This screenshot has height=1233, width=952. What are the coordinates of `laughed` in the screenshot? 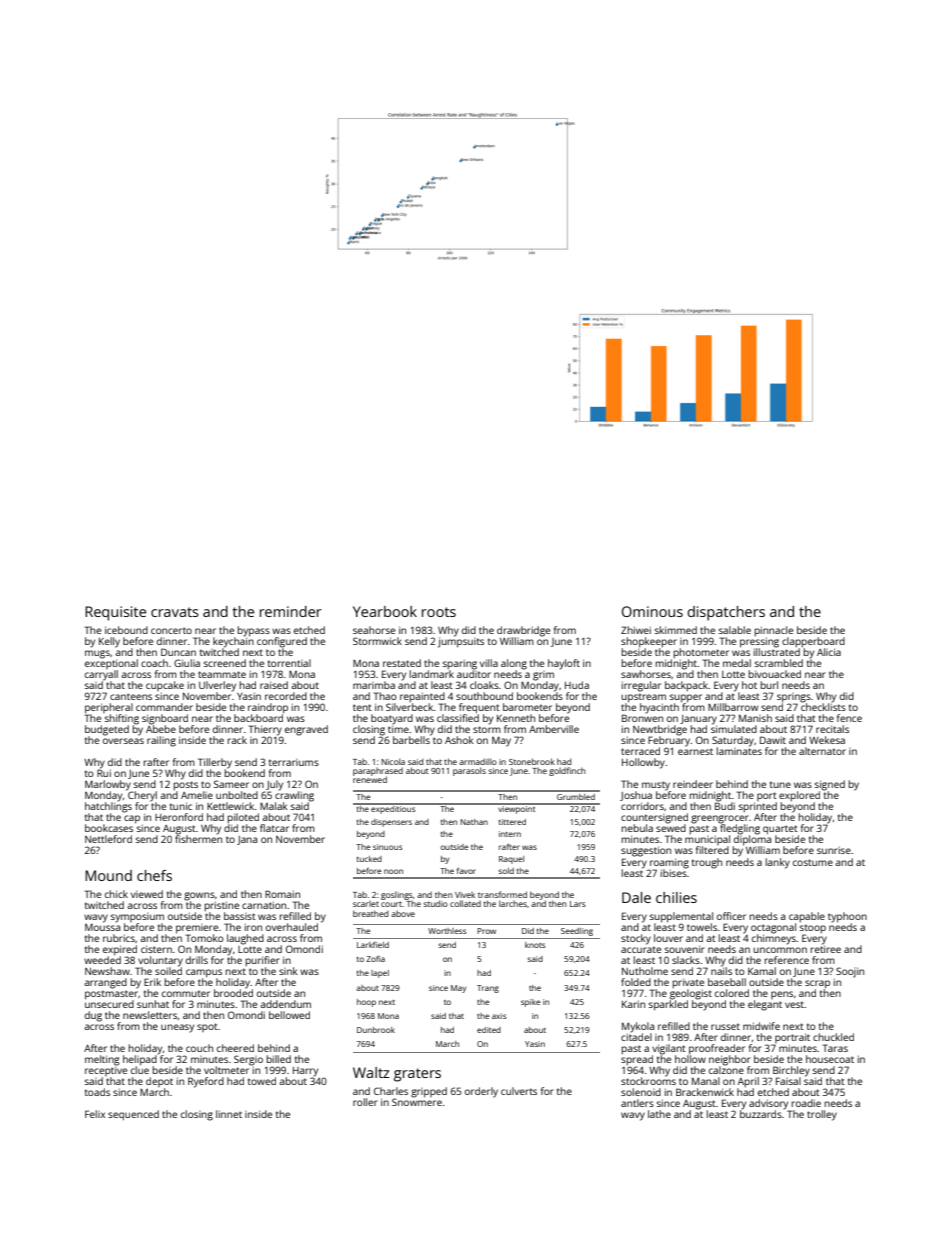 It's located at (245, 939).
